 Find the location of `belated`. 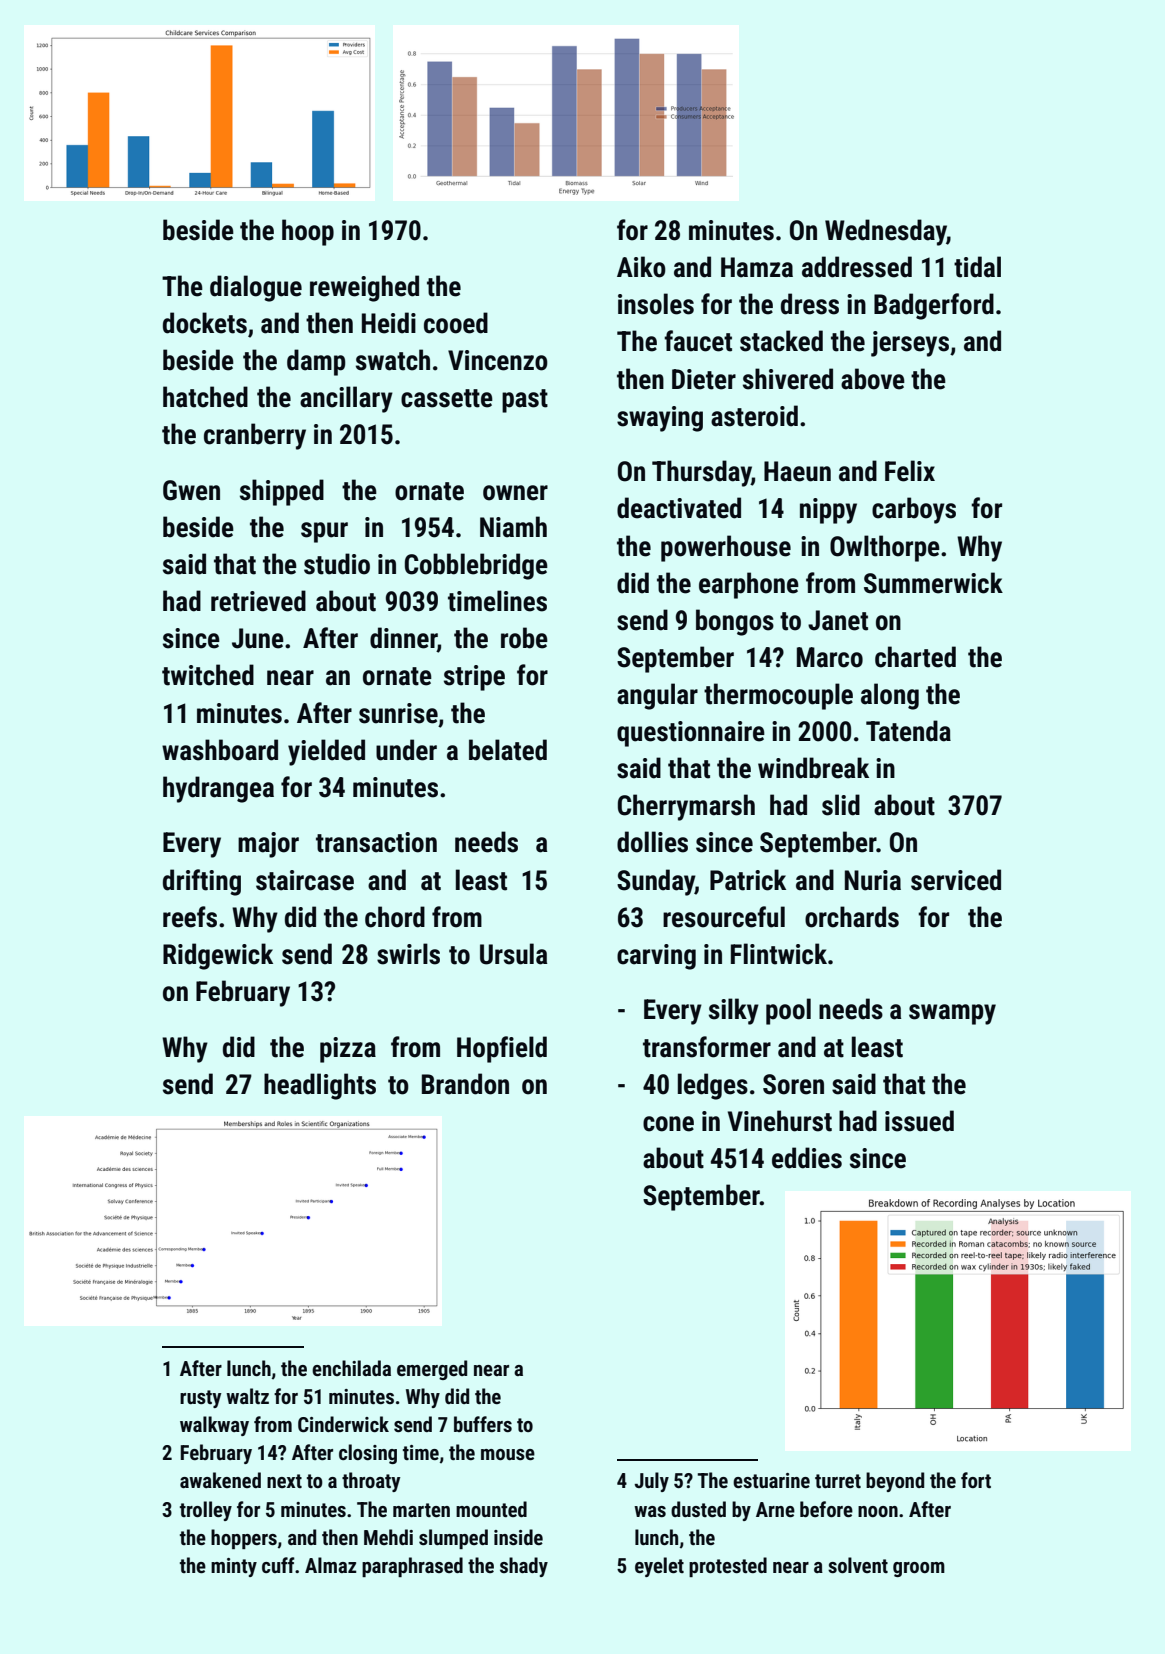

belated is located at coordinates (508, 750).
